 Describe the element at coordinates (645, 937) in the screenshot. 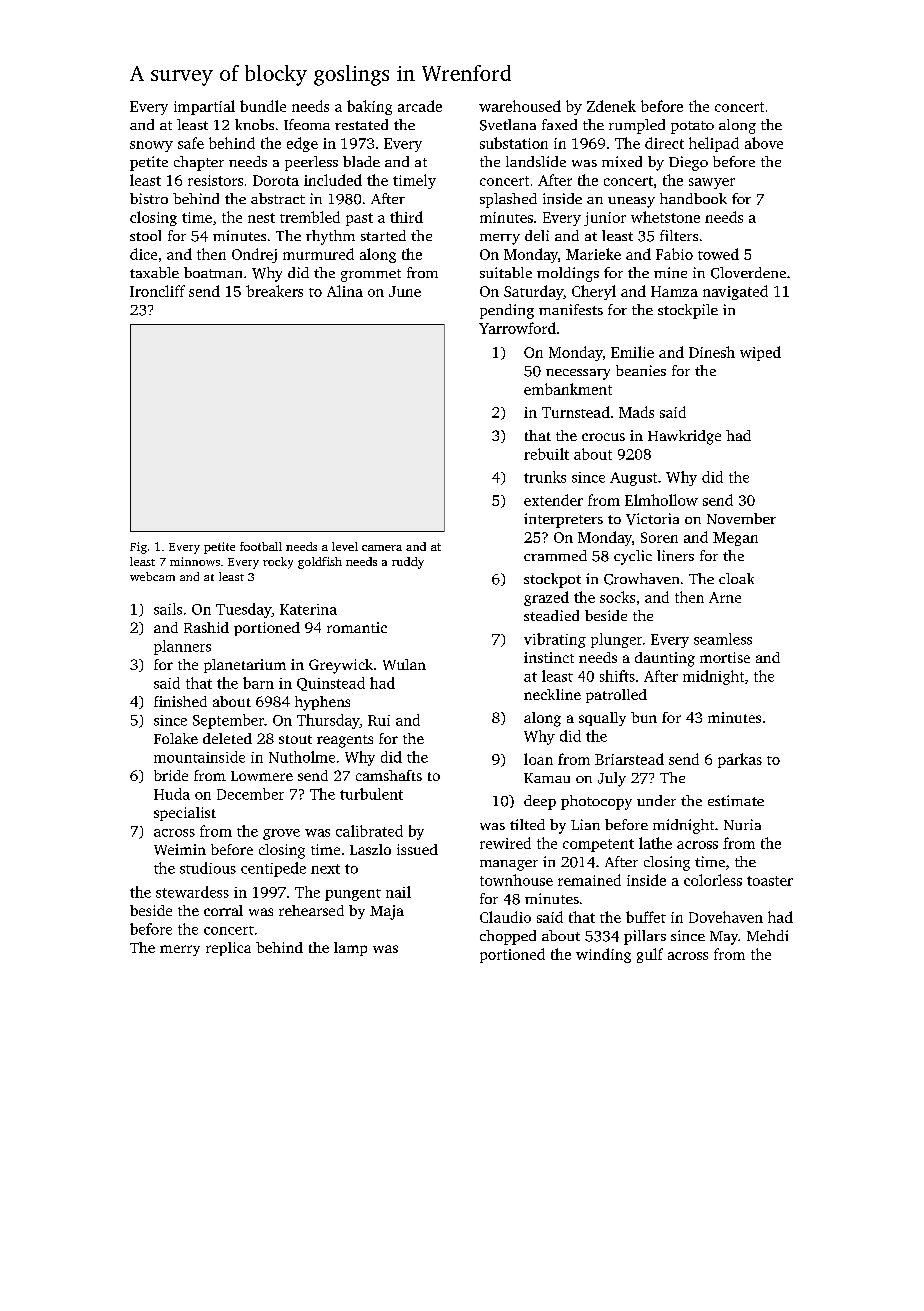

I see `pillars` at that location.
